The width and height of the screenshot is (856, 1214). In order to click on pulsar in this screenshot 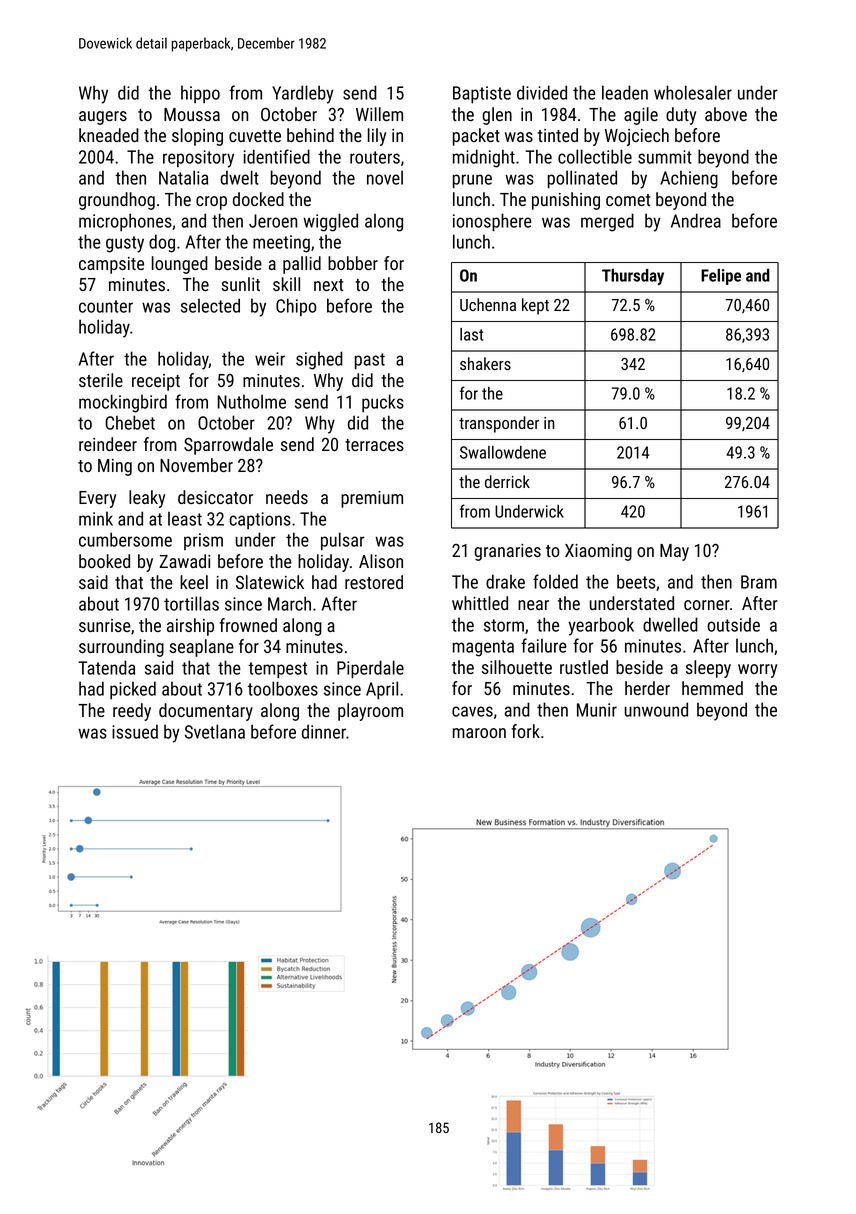, I will do `click(342, 541)`.
